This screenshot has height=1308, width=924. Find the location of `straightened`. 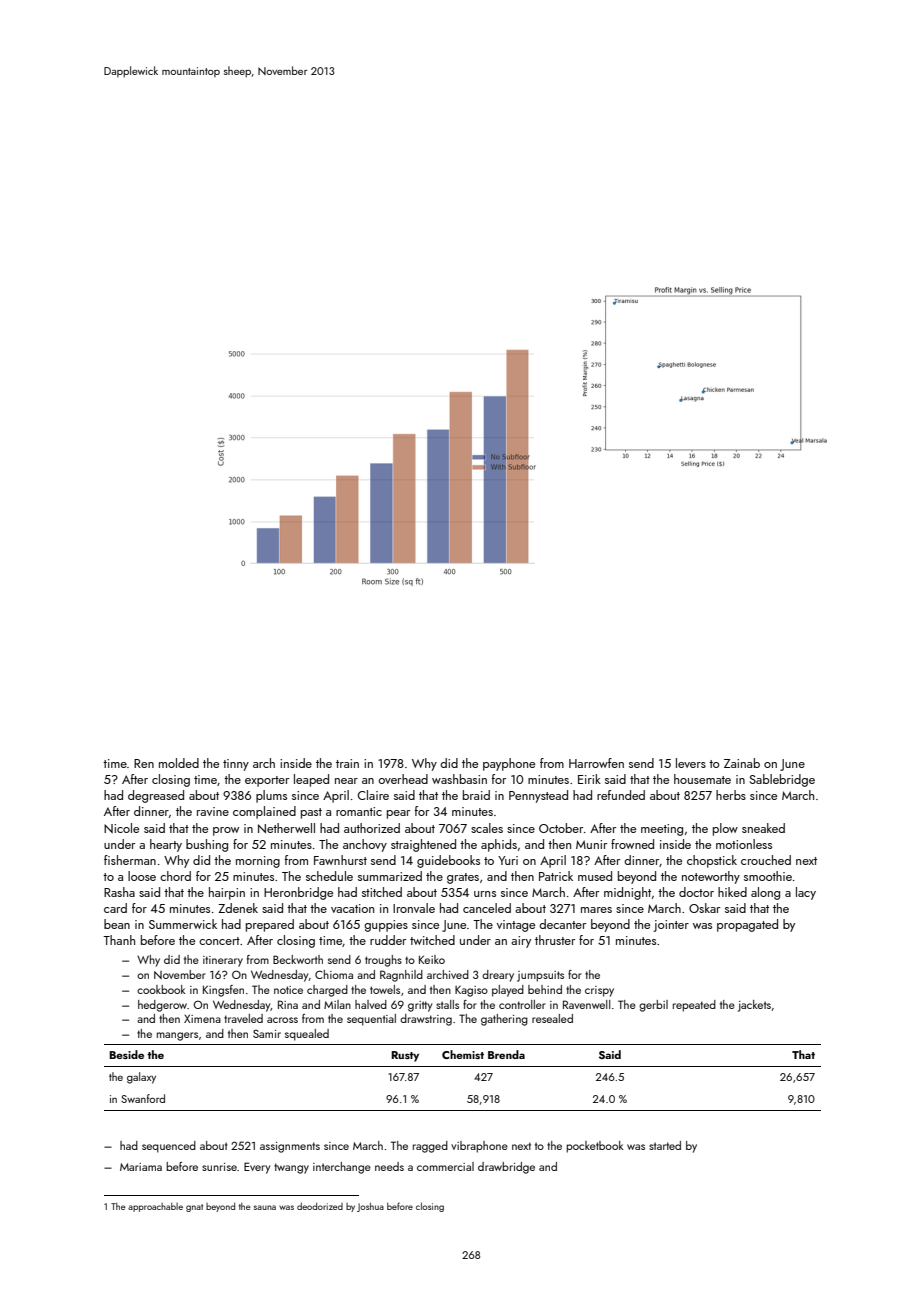

straightened is located at coordinates (423, 845).
